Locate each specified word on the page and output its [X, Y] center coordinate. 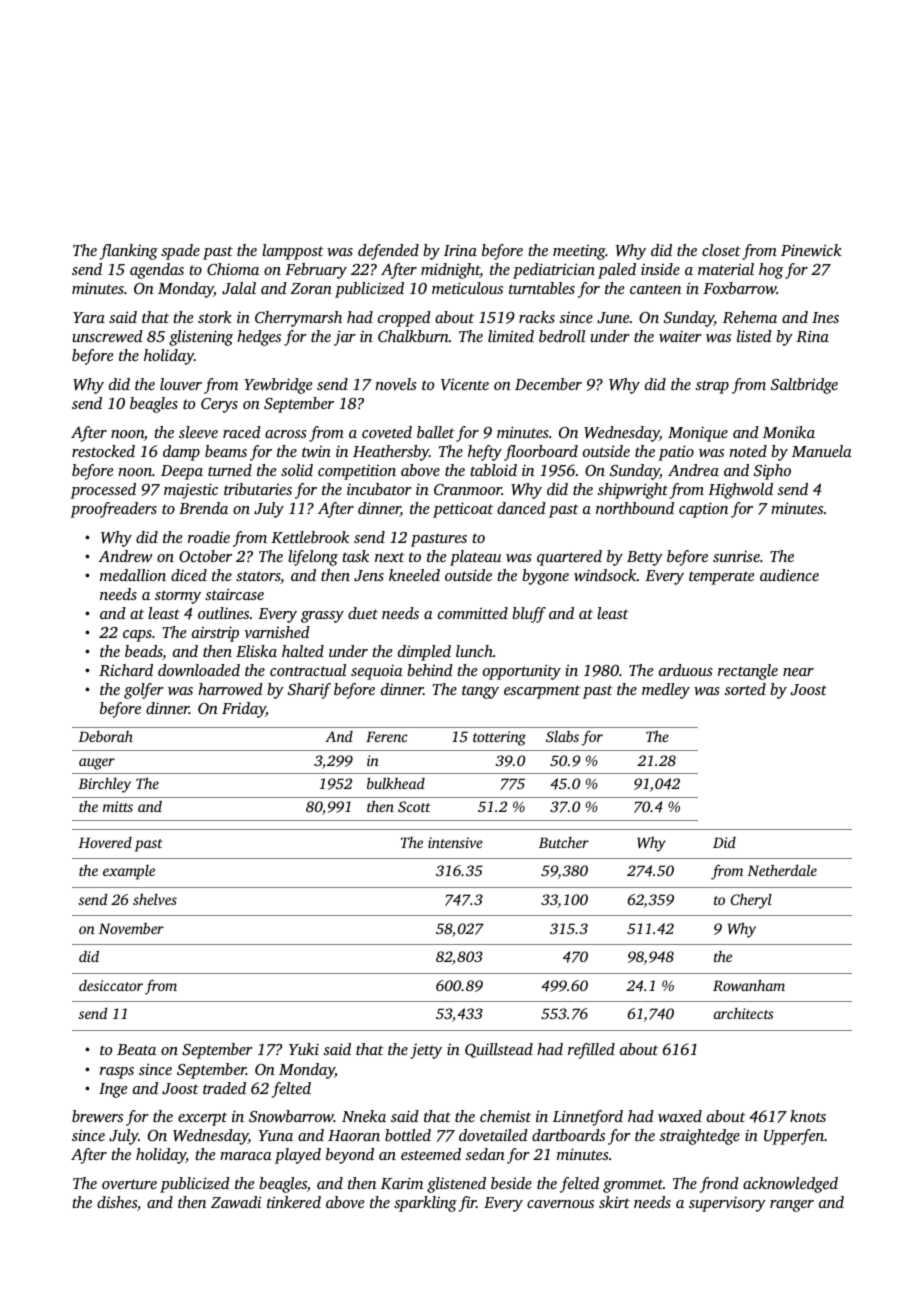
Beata [136, 1049]
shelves [155, 899]
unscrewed [107, 336]
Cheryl [751, 901]
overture [129, 1184]
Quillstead [499, 1050]
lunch [474, 651]
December [548, 384]
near [798, 672]
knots [808, 1116]
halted [303, 651]
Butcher [564, 842]
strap [712, 387]
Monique [698, 434]
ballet [436, 432]
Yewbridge [278, 386]
